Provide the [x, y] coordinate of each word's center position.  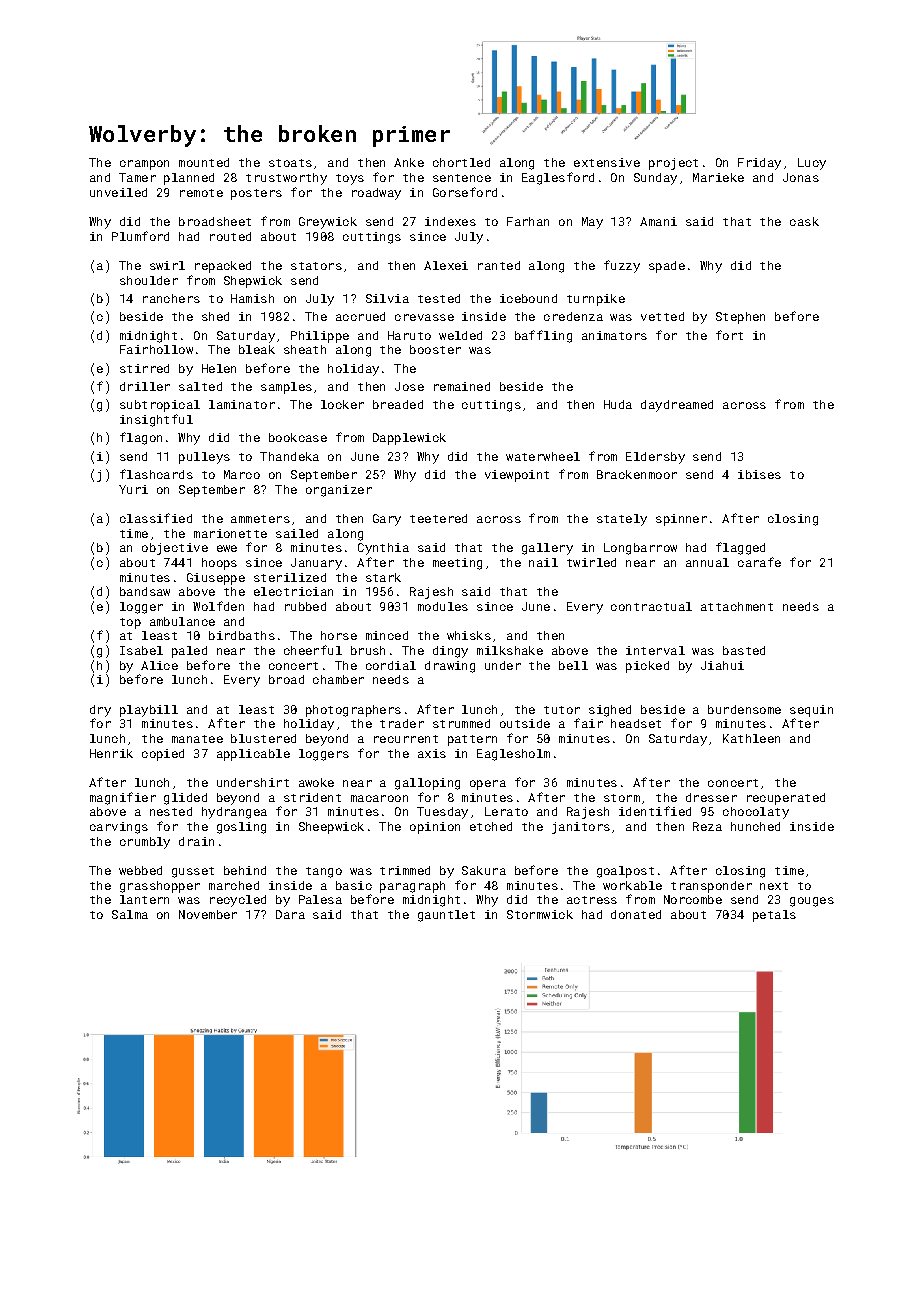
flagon [141, 438]
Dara [290, 914]
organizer [339, 491]
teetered [438, 518]
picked [647, 667]
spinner [681, 520]
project [673, 164]
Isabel [141, 650]
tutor [562, 710]
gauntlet [446, 916]
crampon [144, 165]
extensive [607, 162]
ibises [759, 474]
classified [156, 518]
